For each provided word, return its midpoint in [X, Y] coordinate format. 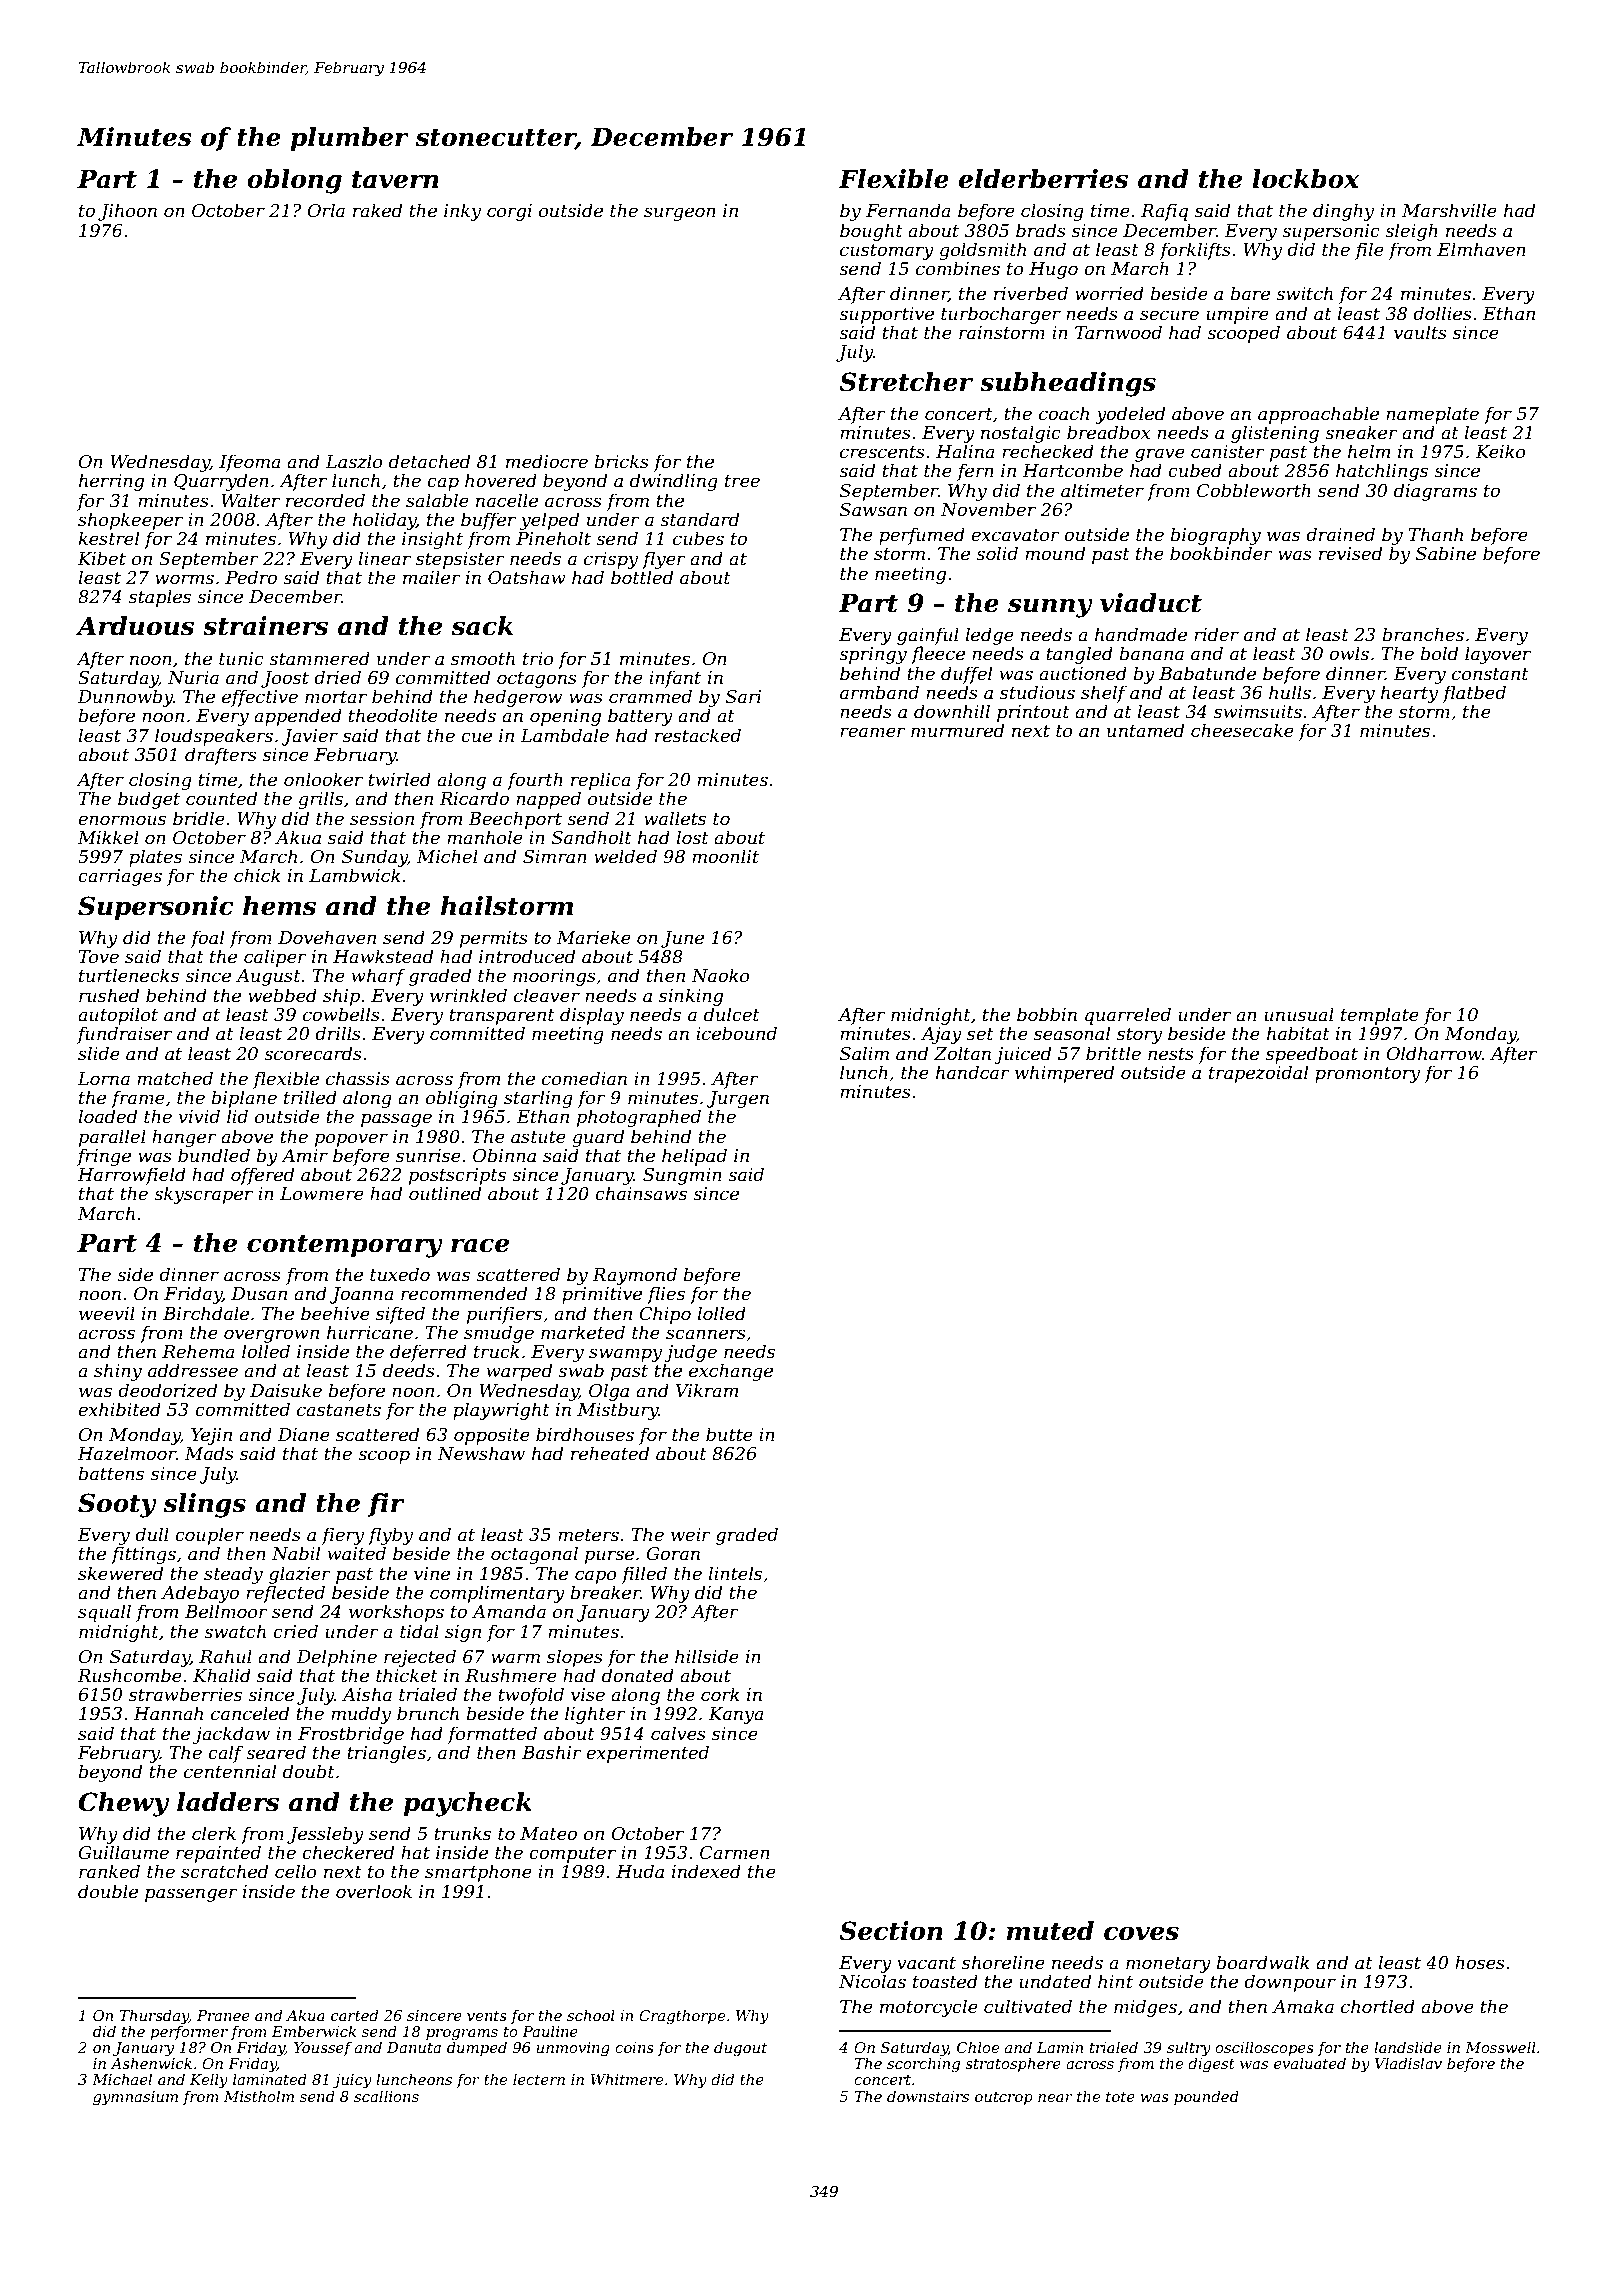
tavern [395, 180]
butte [729, 1434]
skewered [120, 1573]
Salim [864, 1053]
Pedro [251, 577]
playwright [501, 1411]
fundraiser [124, 1035]
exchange [731, 1372]
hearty [1409, 694]
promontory [1367, 1075]
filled [644, 1575]
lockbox [1305, 179]
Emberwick [314, 2031]
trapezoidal [1258, 1074]
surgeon [680, 214]
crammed [650, 696]
